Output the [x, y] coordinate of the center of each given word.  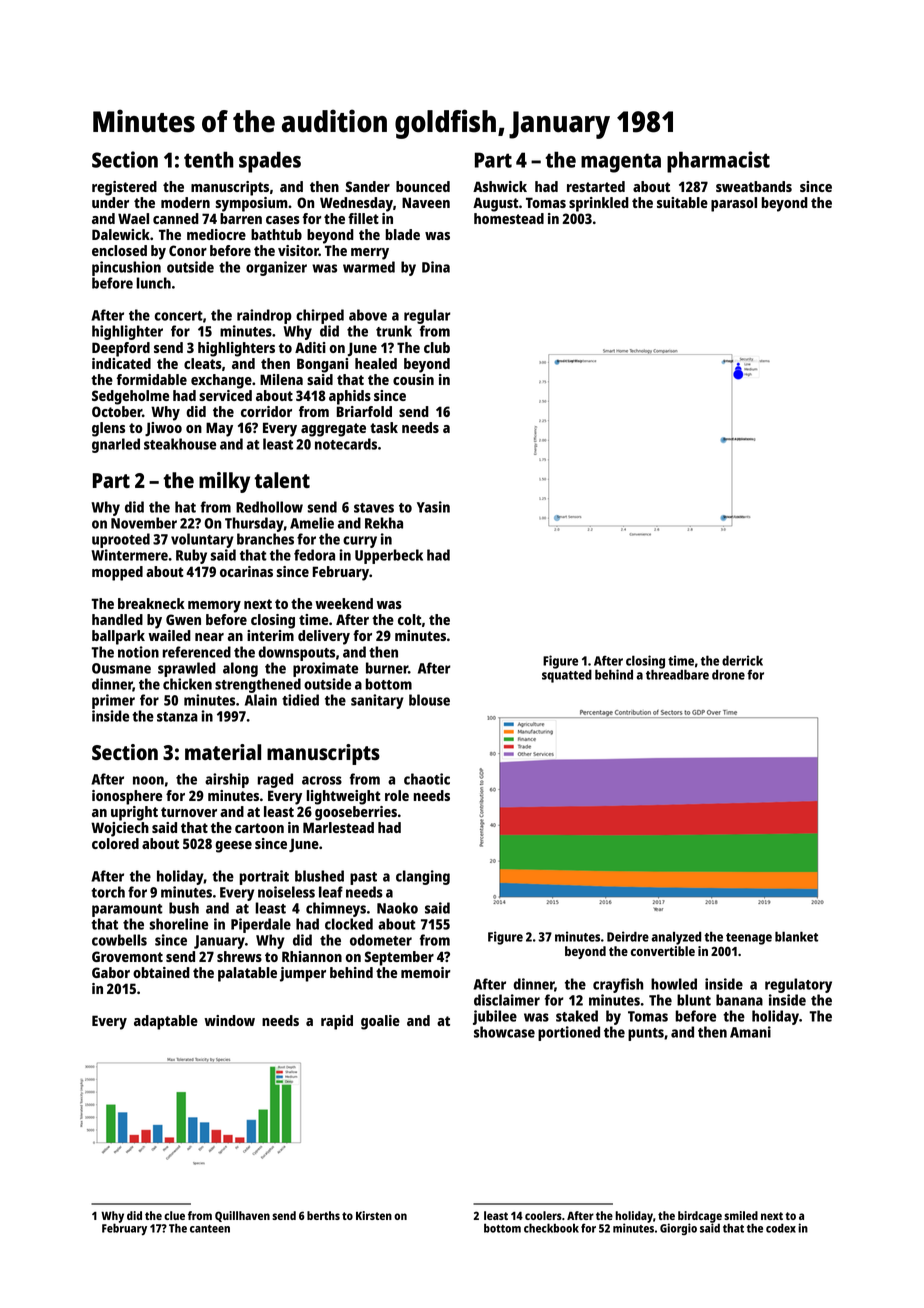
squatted [567, 676]
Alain [261, 700]
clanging [423, 877]
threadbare [677, 674]
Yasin [433, 507]
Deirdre [628, 936]
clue [174, 1215]
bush [184, 908]
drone [728, 674]
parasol [734, 204]
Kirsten [374, 1215]
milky [224, 482]
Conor [188, 250]
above [368, 315]
